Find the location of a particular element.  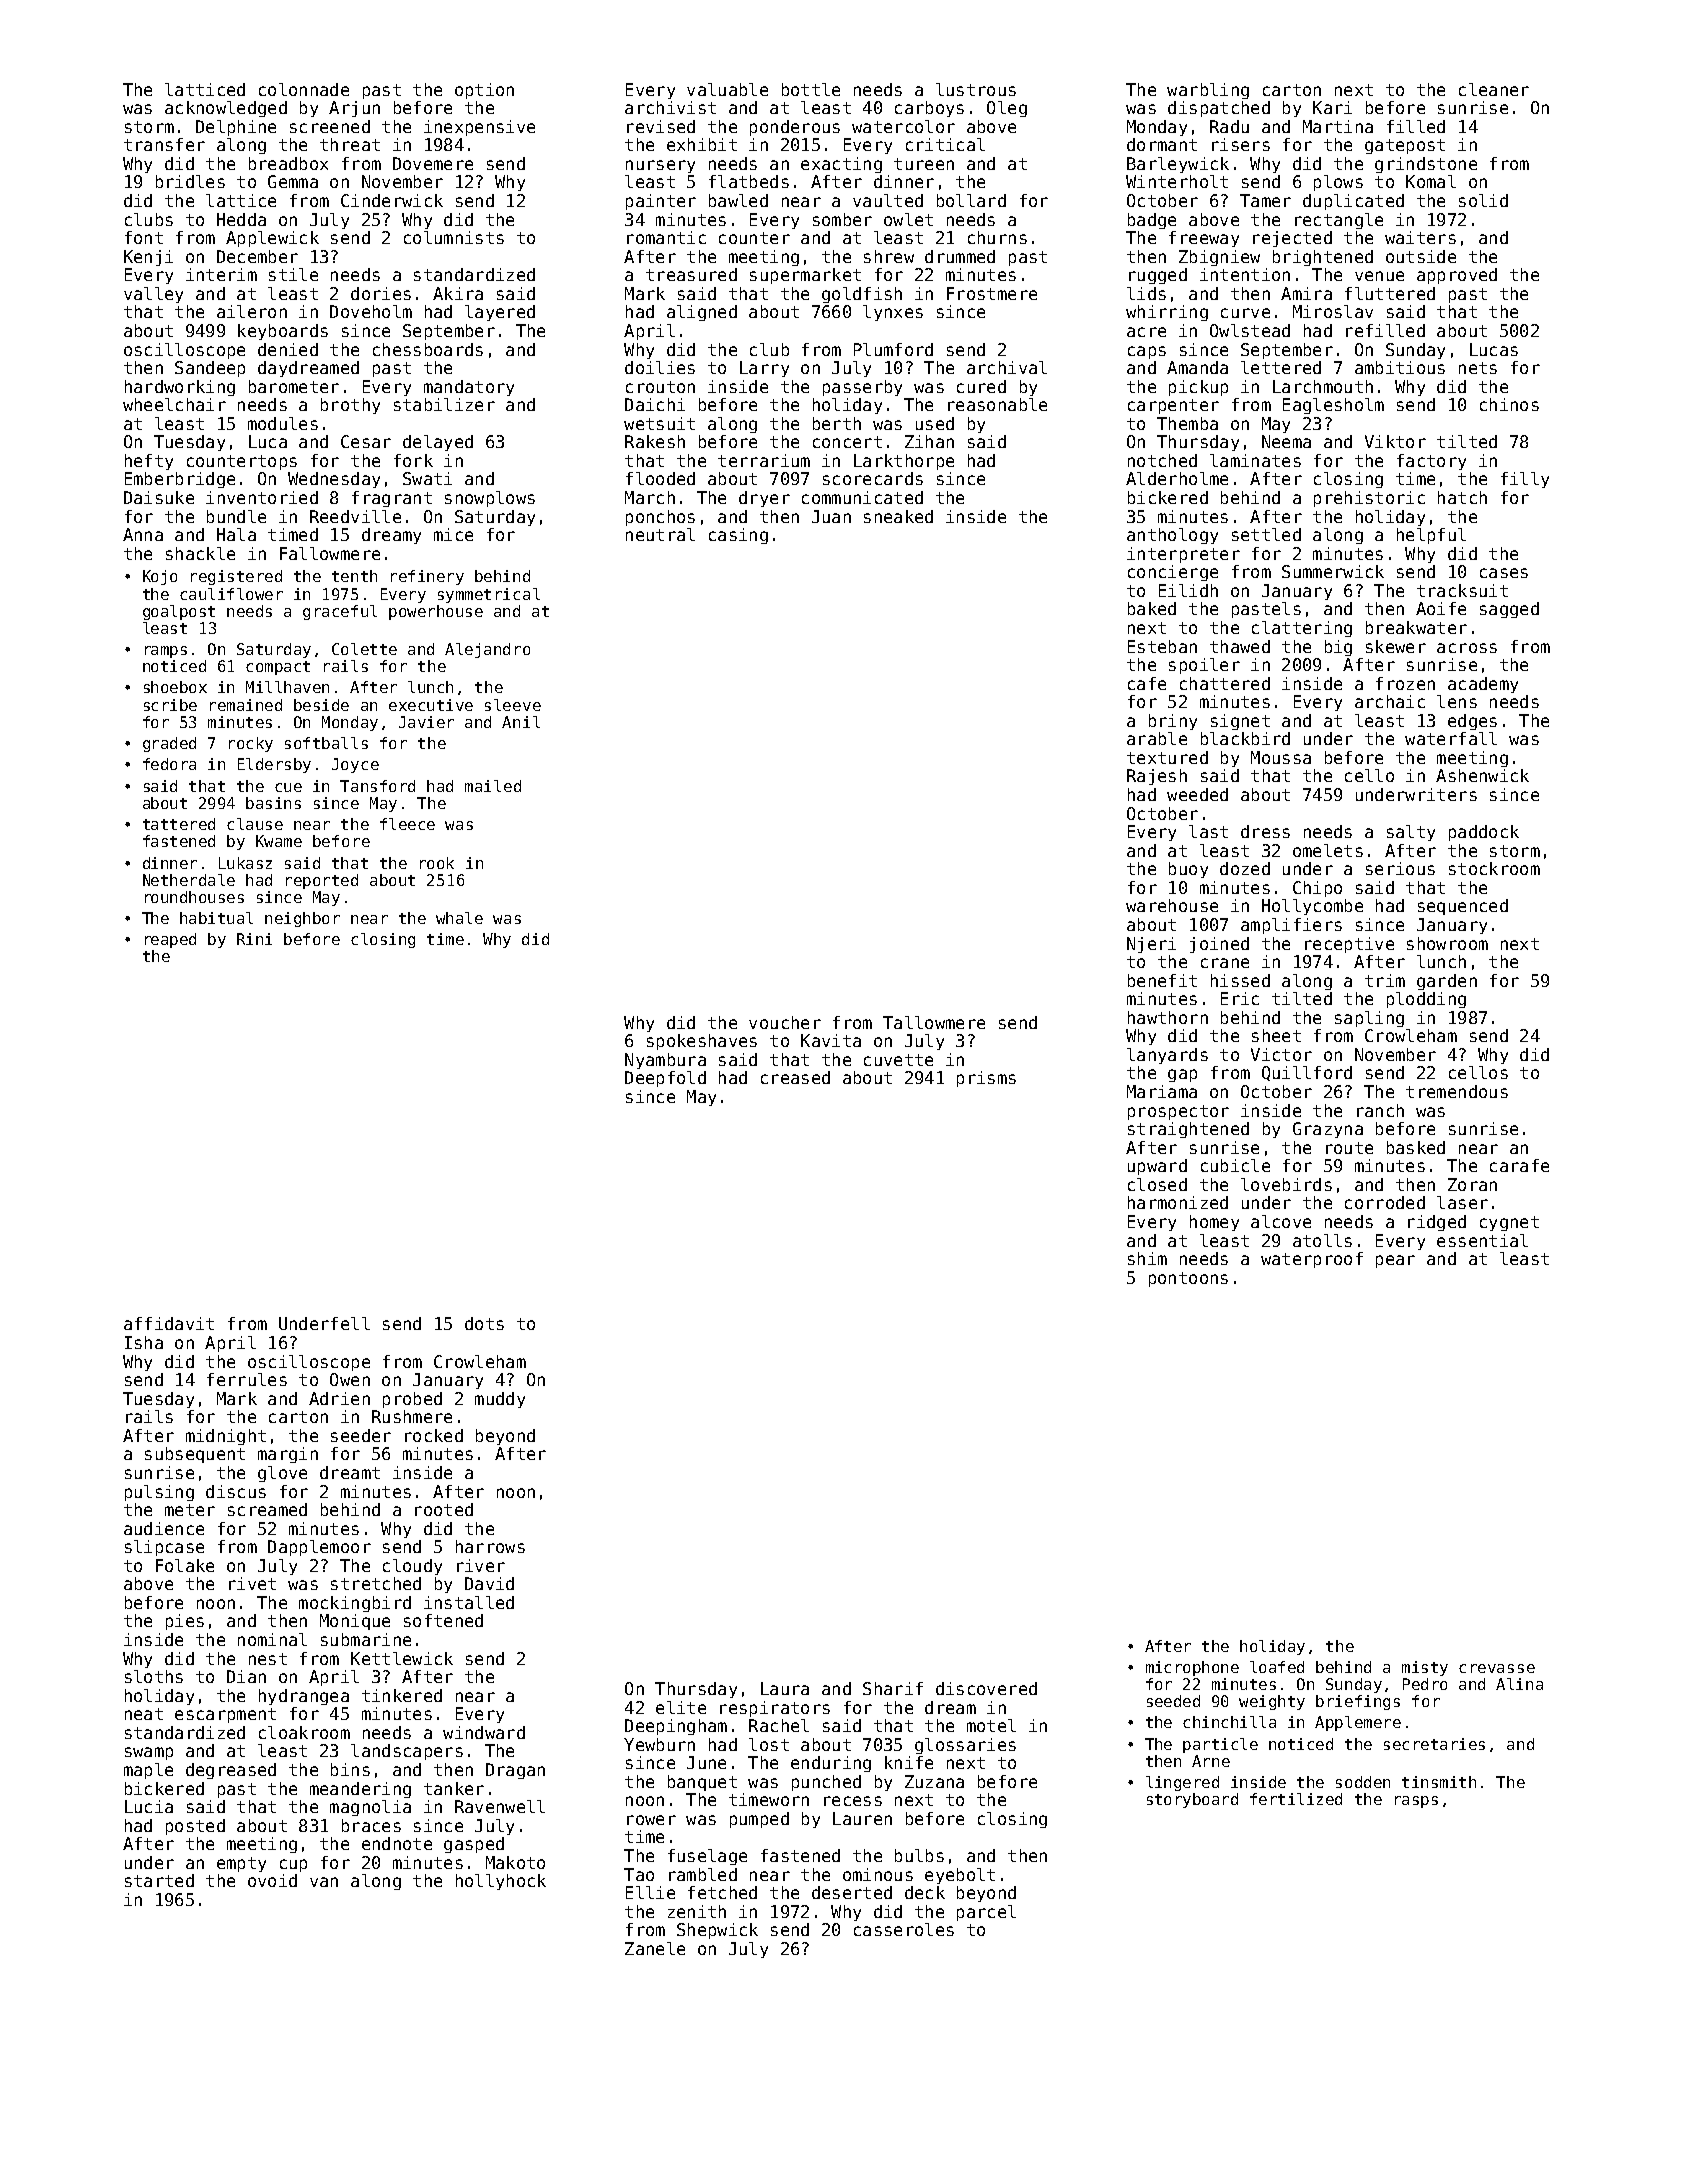

casseroles is located at coordinates (904, 1929).
